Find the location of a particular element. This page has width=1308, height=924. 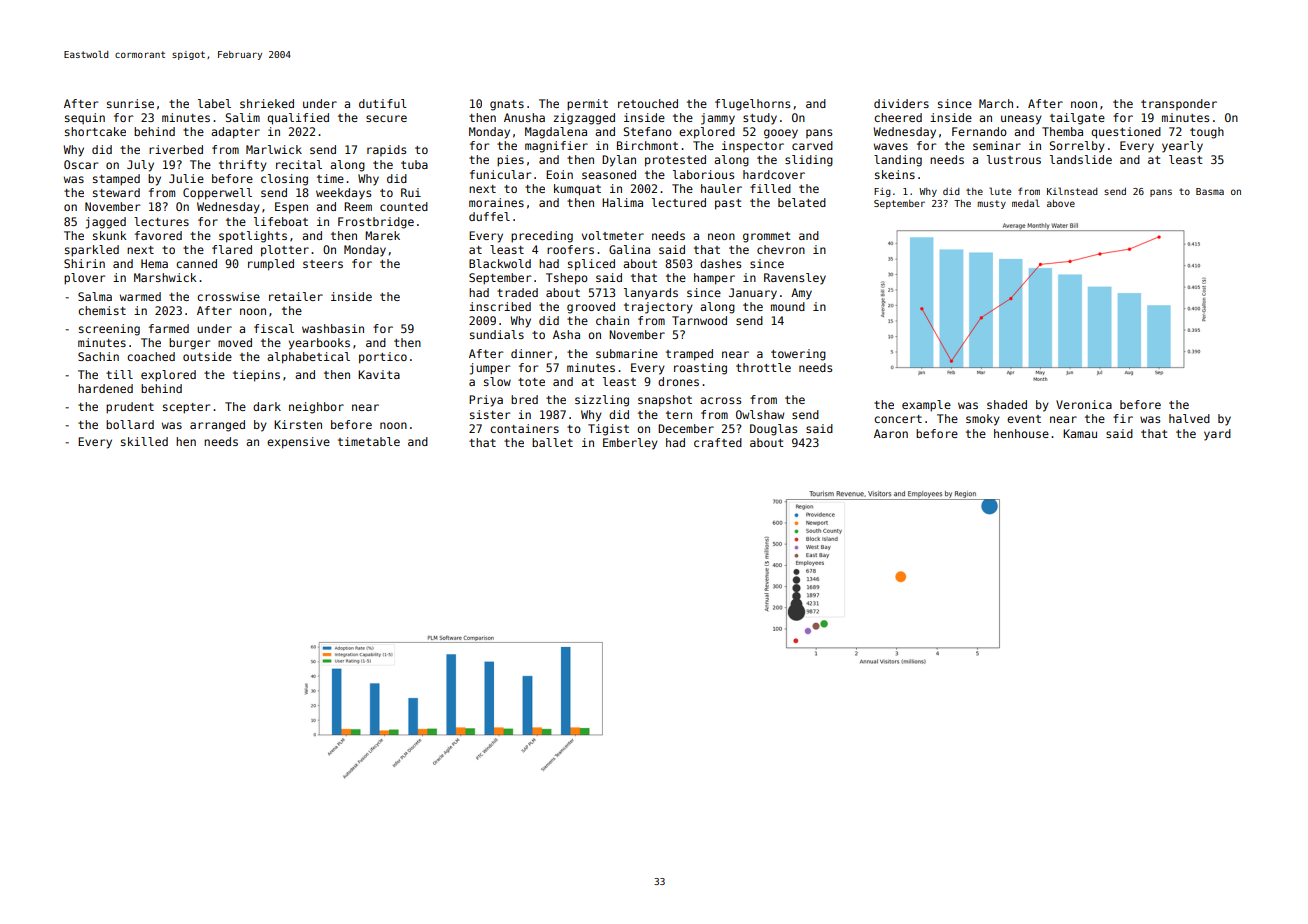

lute is located at coordinates (1000, 191).
